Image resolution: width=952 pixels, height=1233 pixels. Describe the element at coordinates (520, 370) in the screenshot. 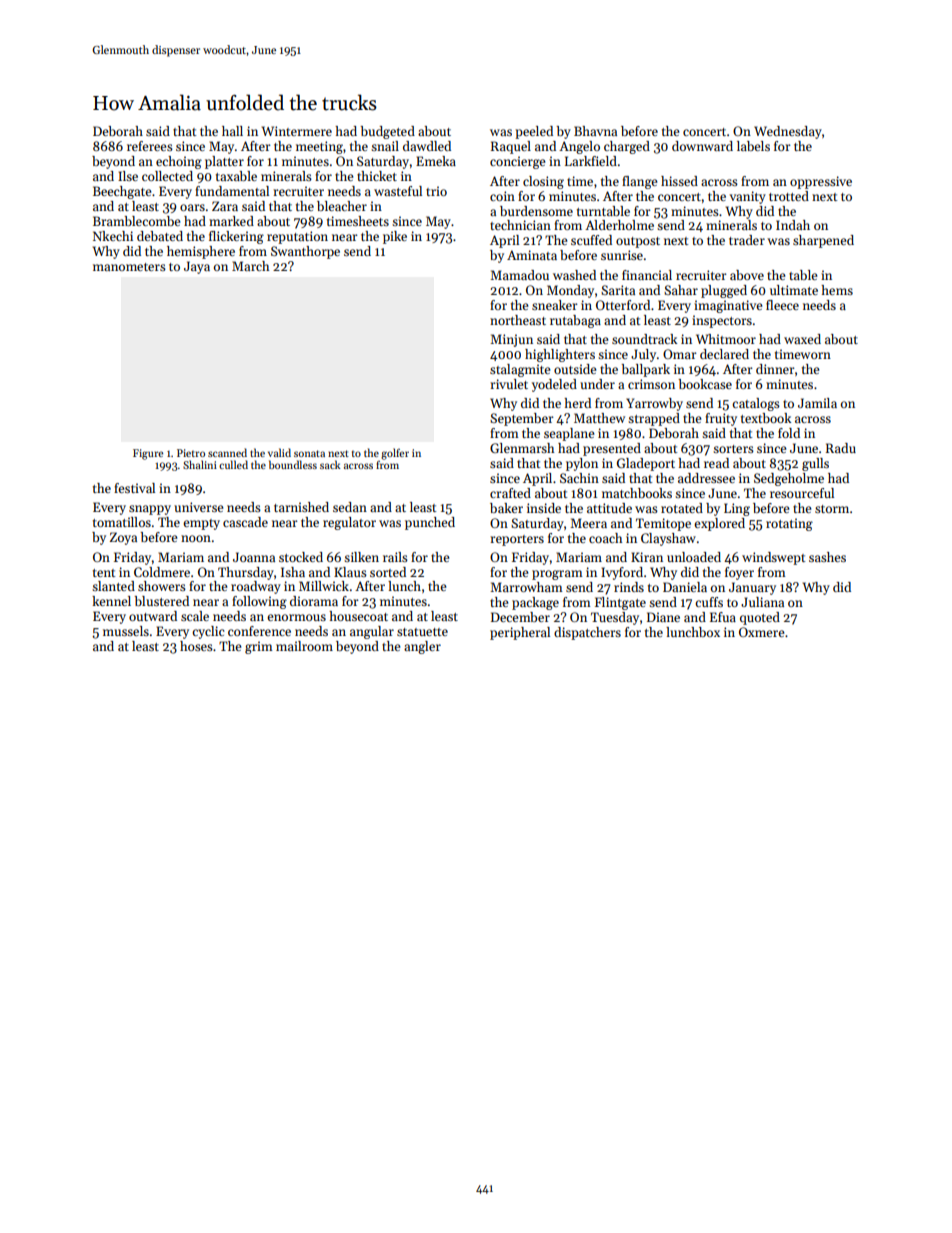

I see `stalagmite` at that location.
